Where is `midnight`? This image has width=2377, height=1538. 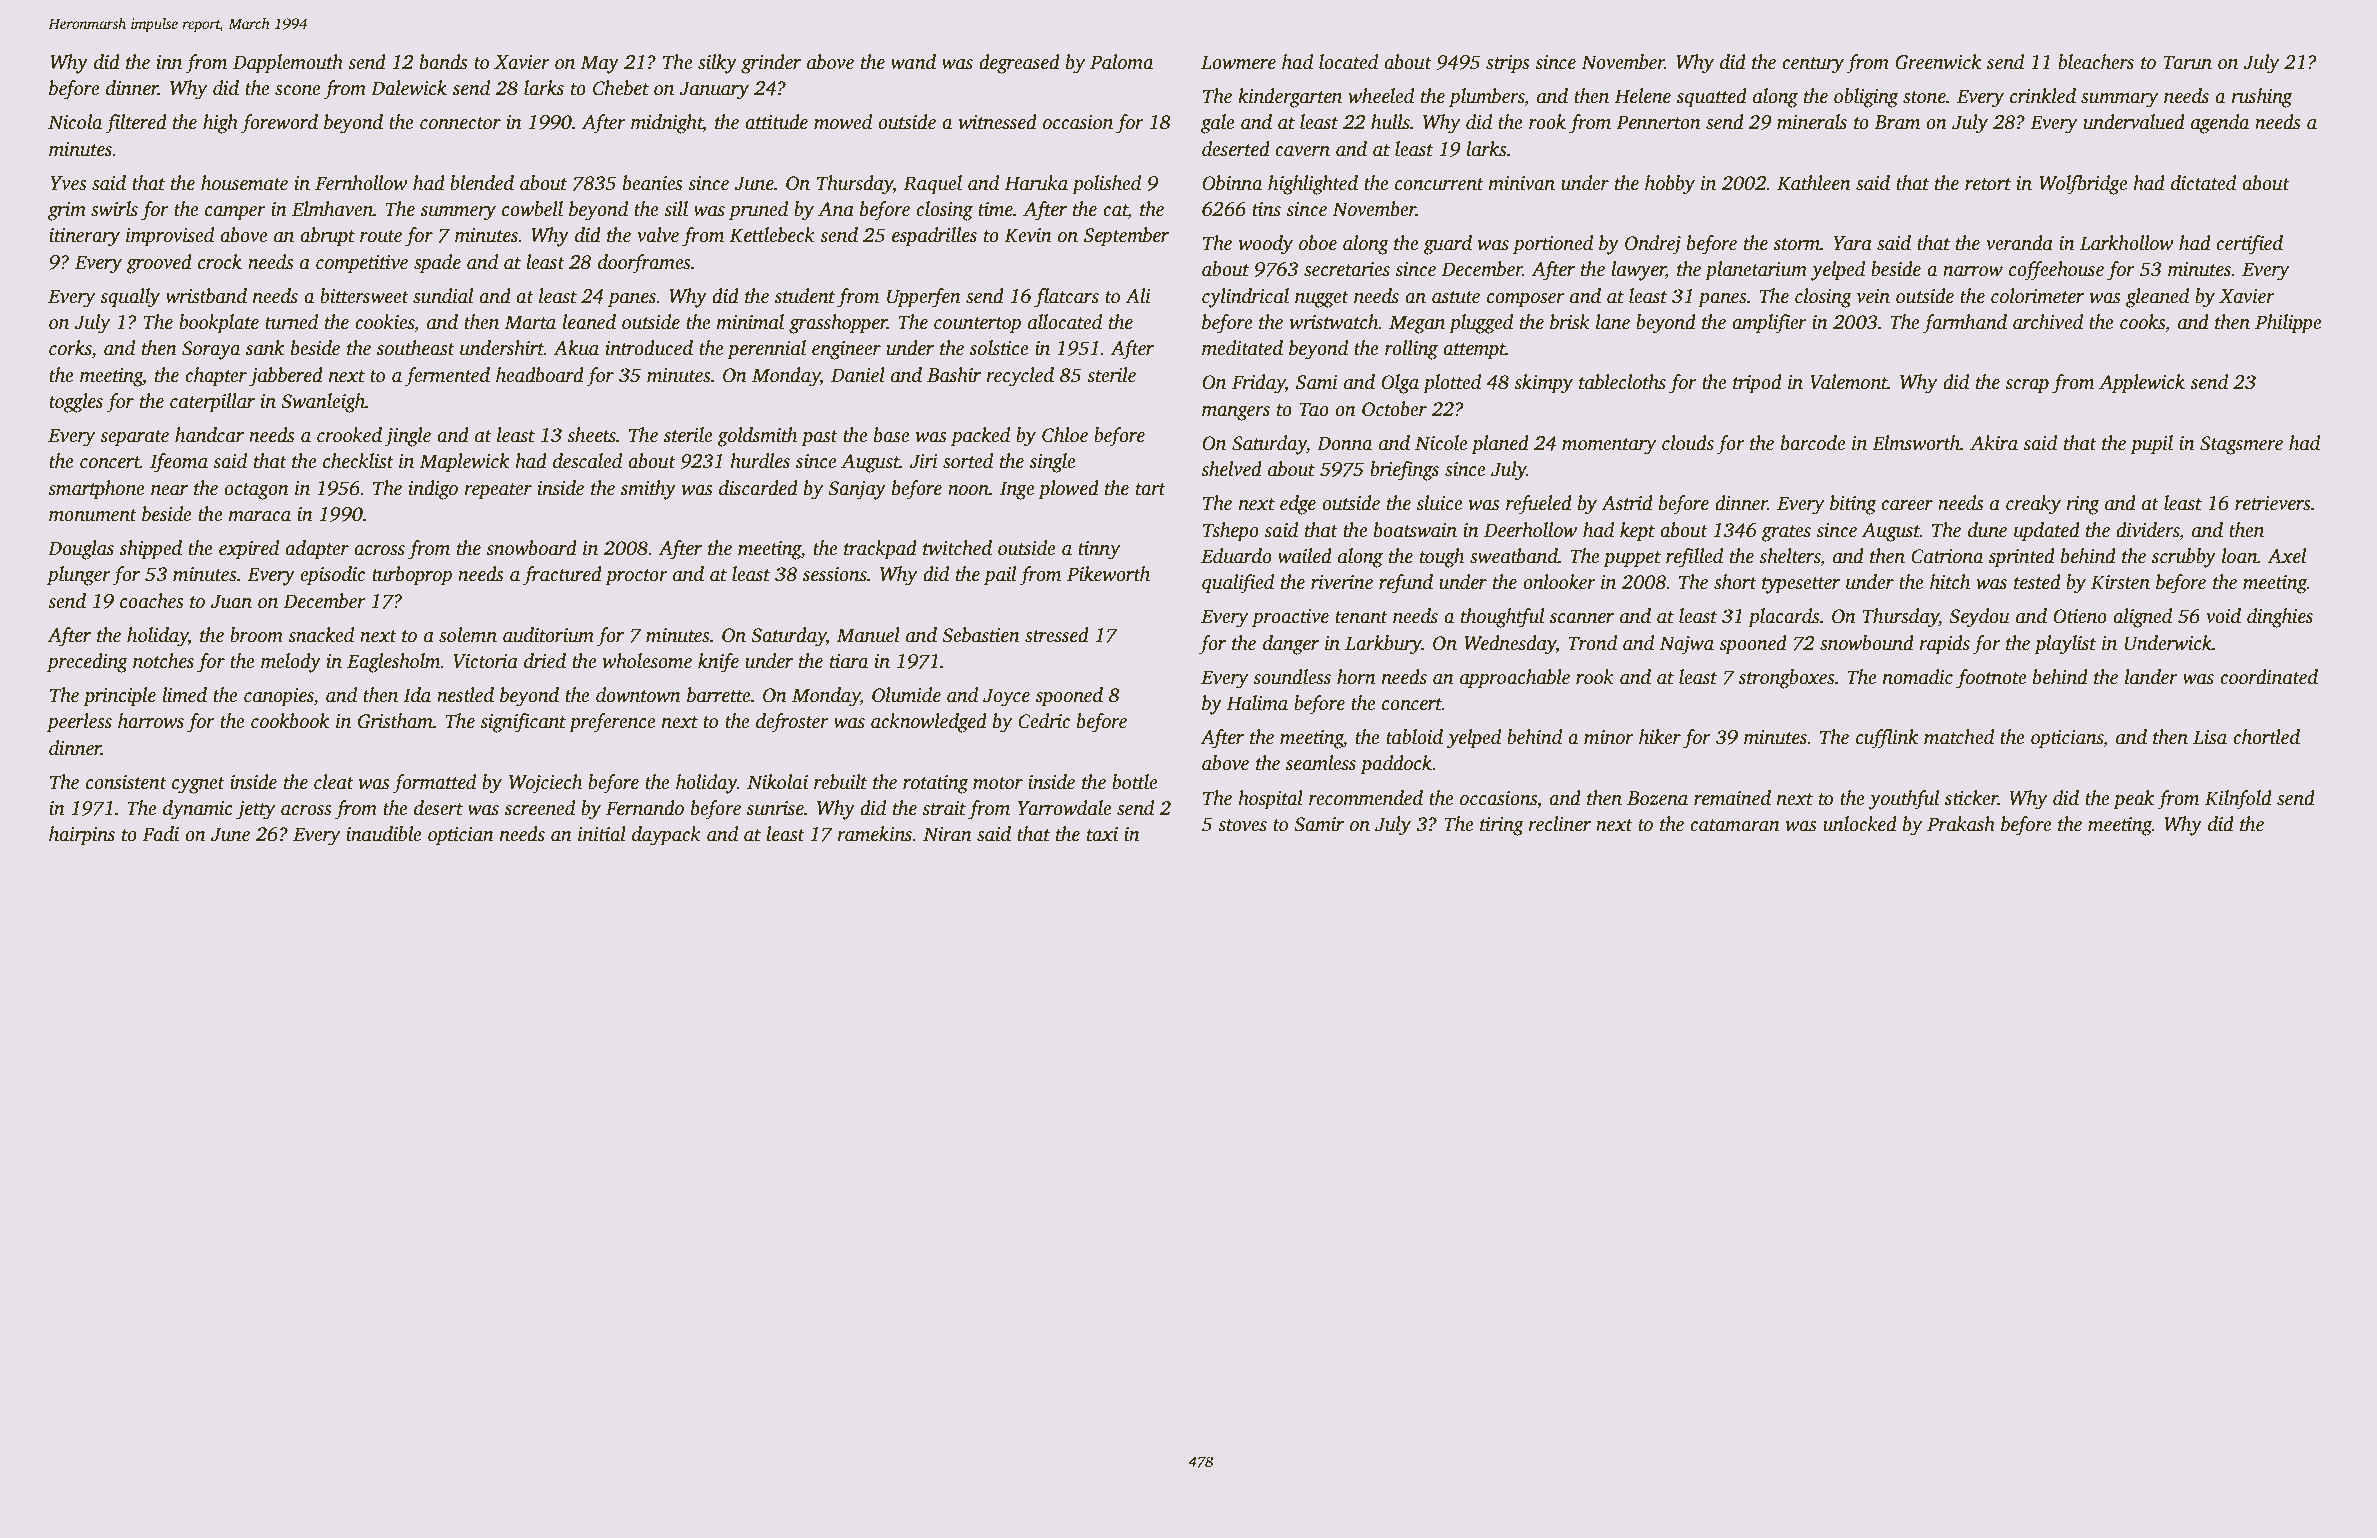
midnight is located at coordinates (667, 124).
